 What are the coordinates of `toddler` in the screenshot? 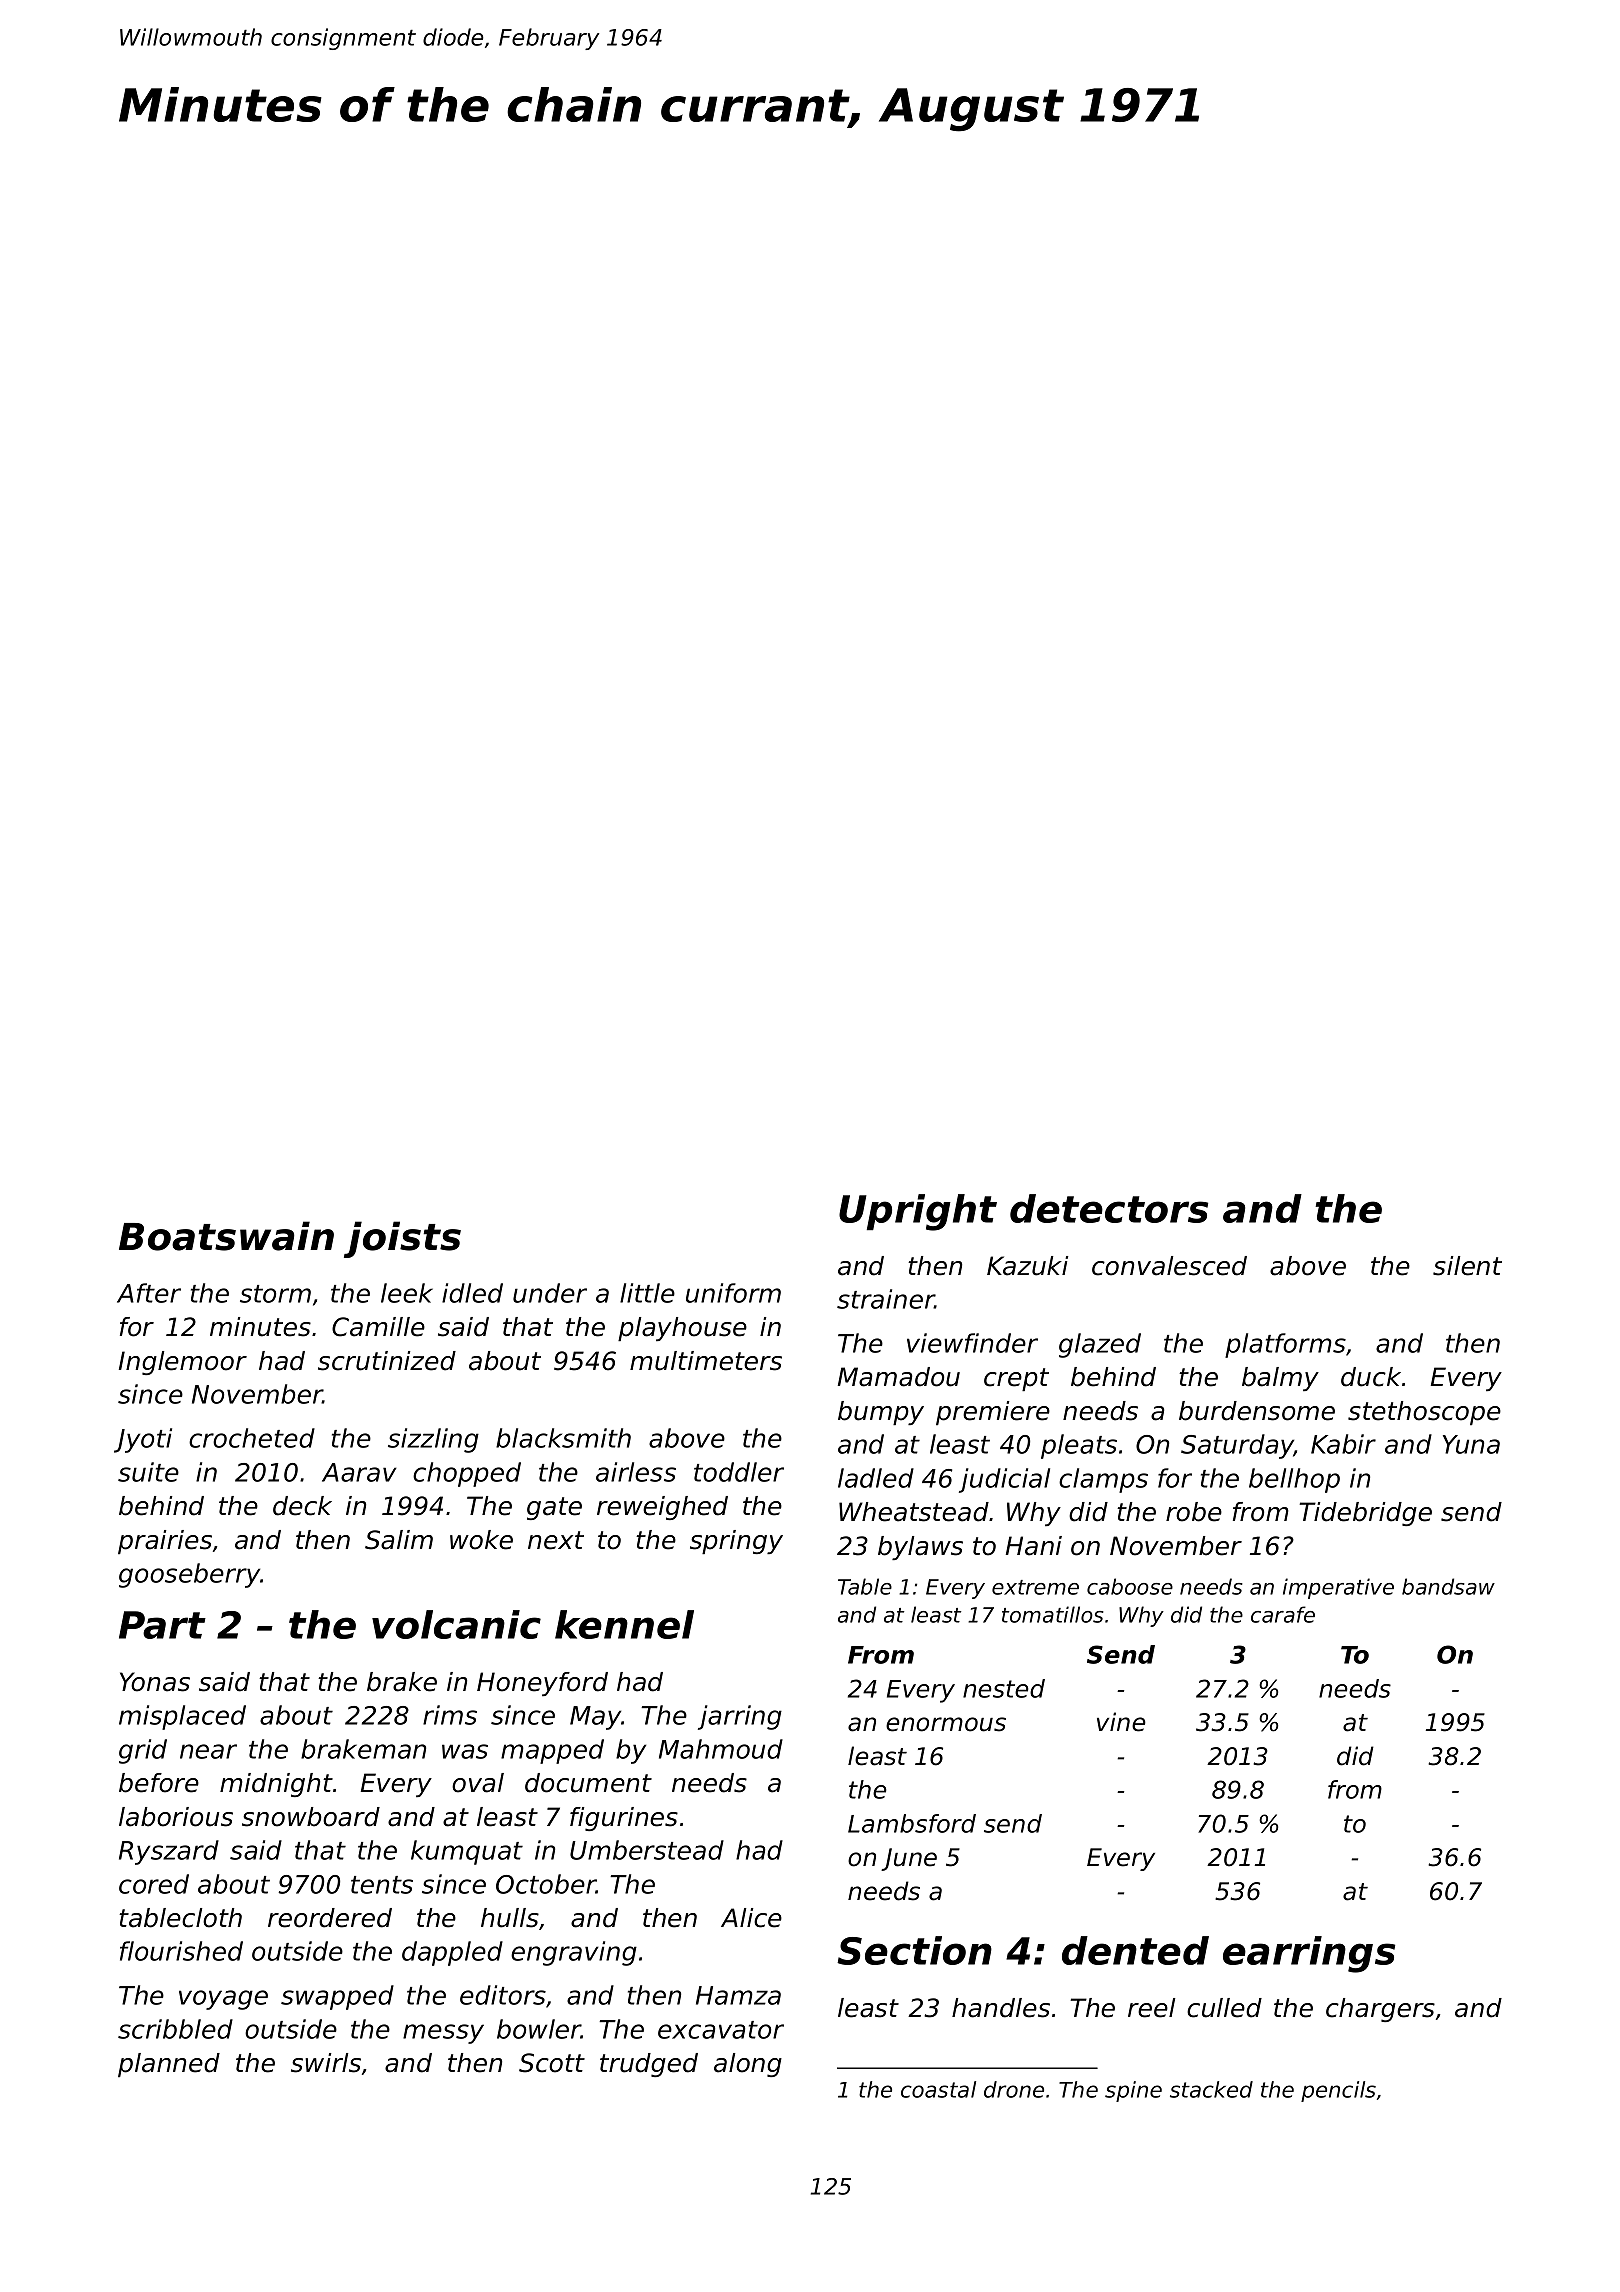 It's located at (739, 1472).
